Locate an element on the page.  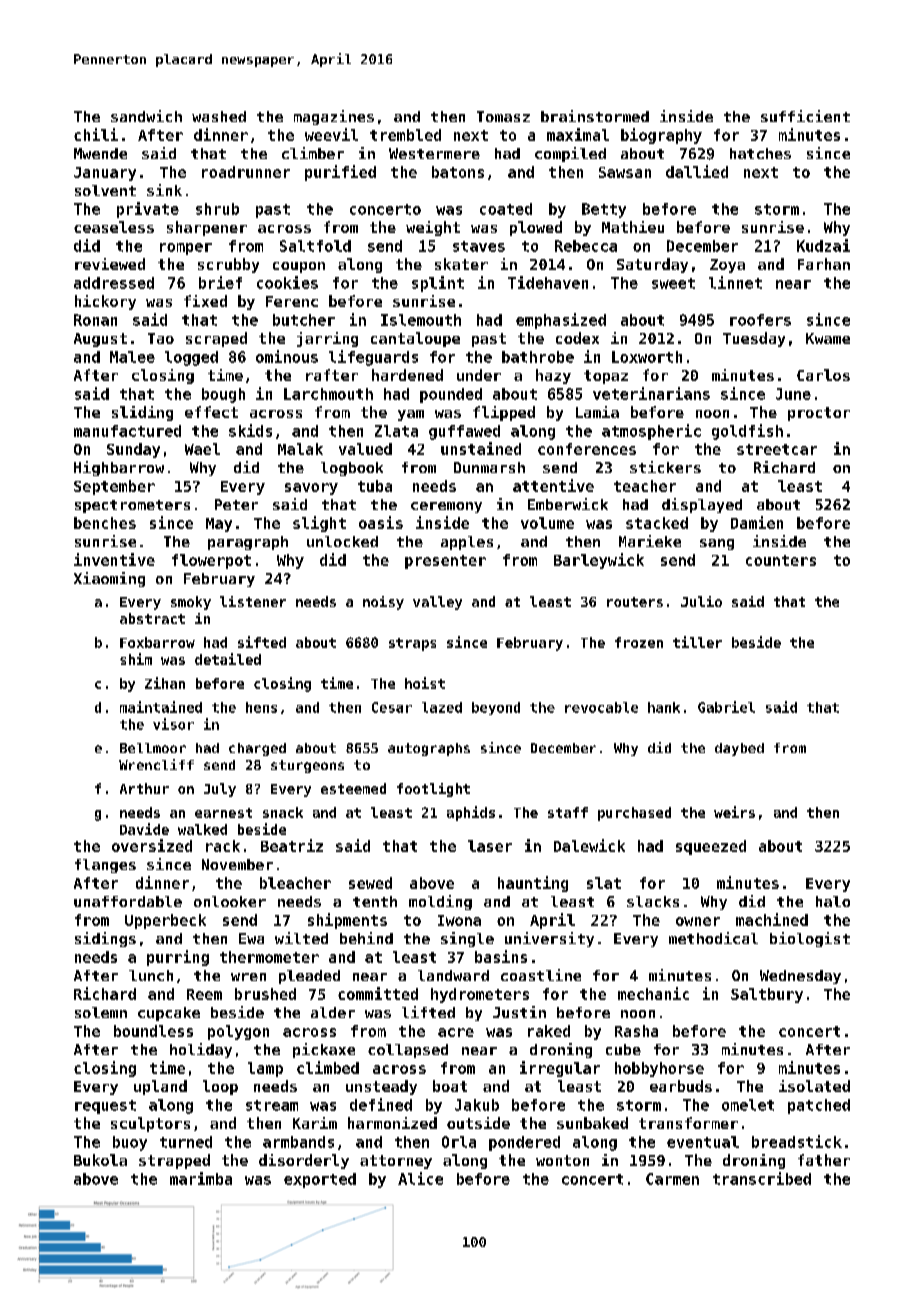
stream is located at coordinates (272, 1105).
